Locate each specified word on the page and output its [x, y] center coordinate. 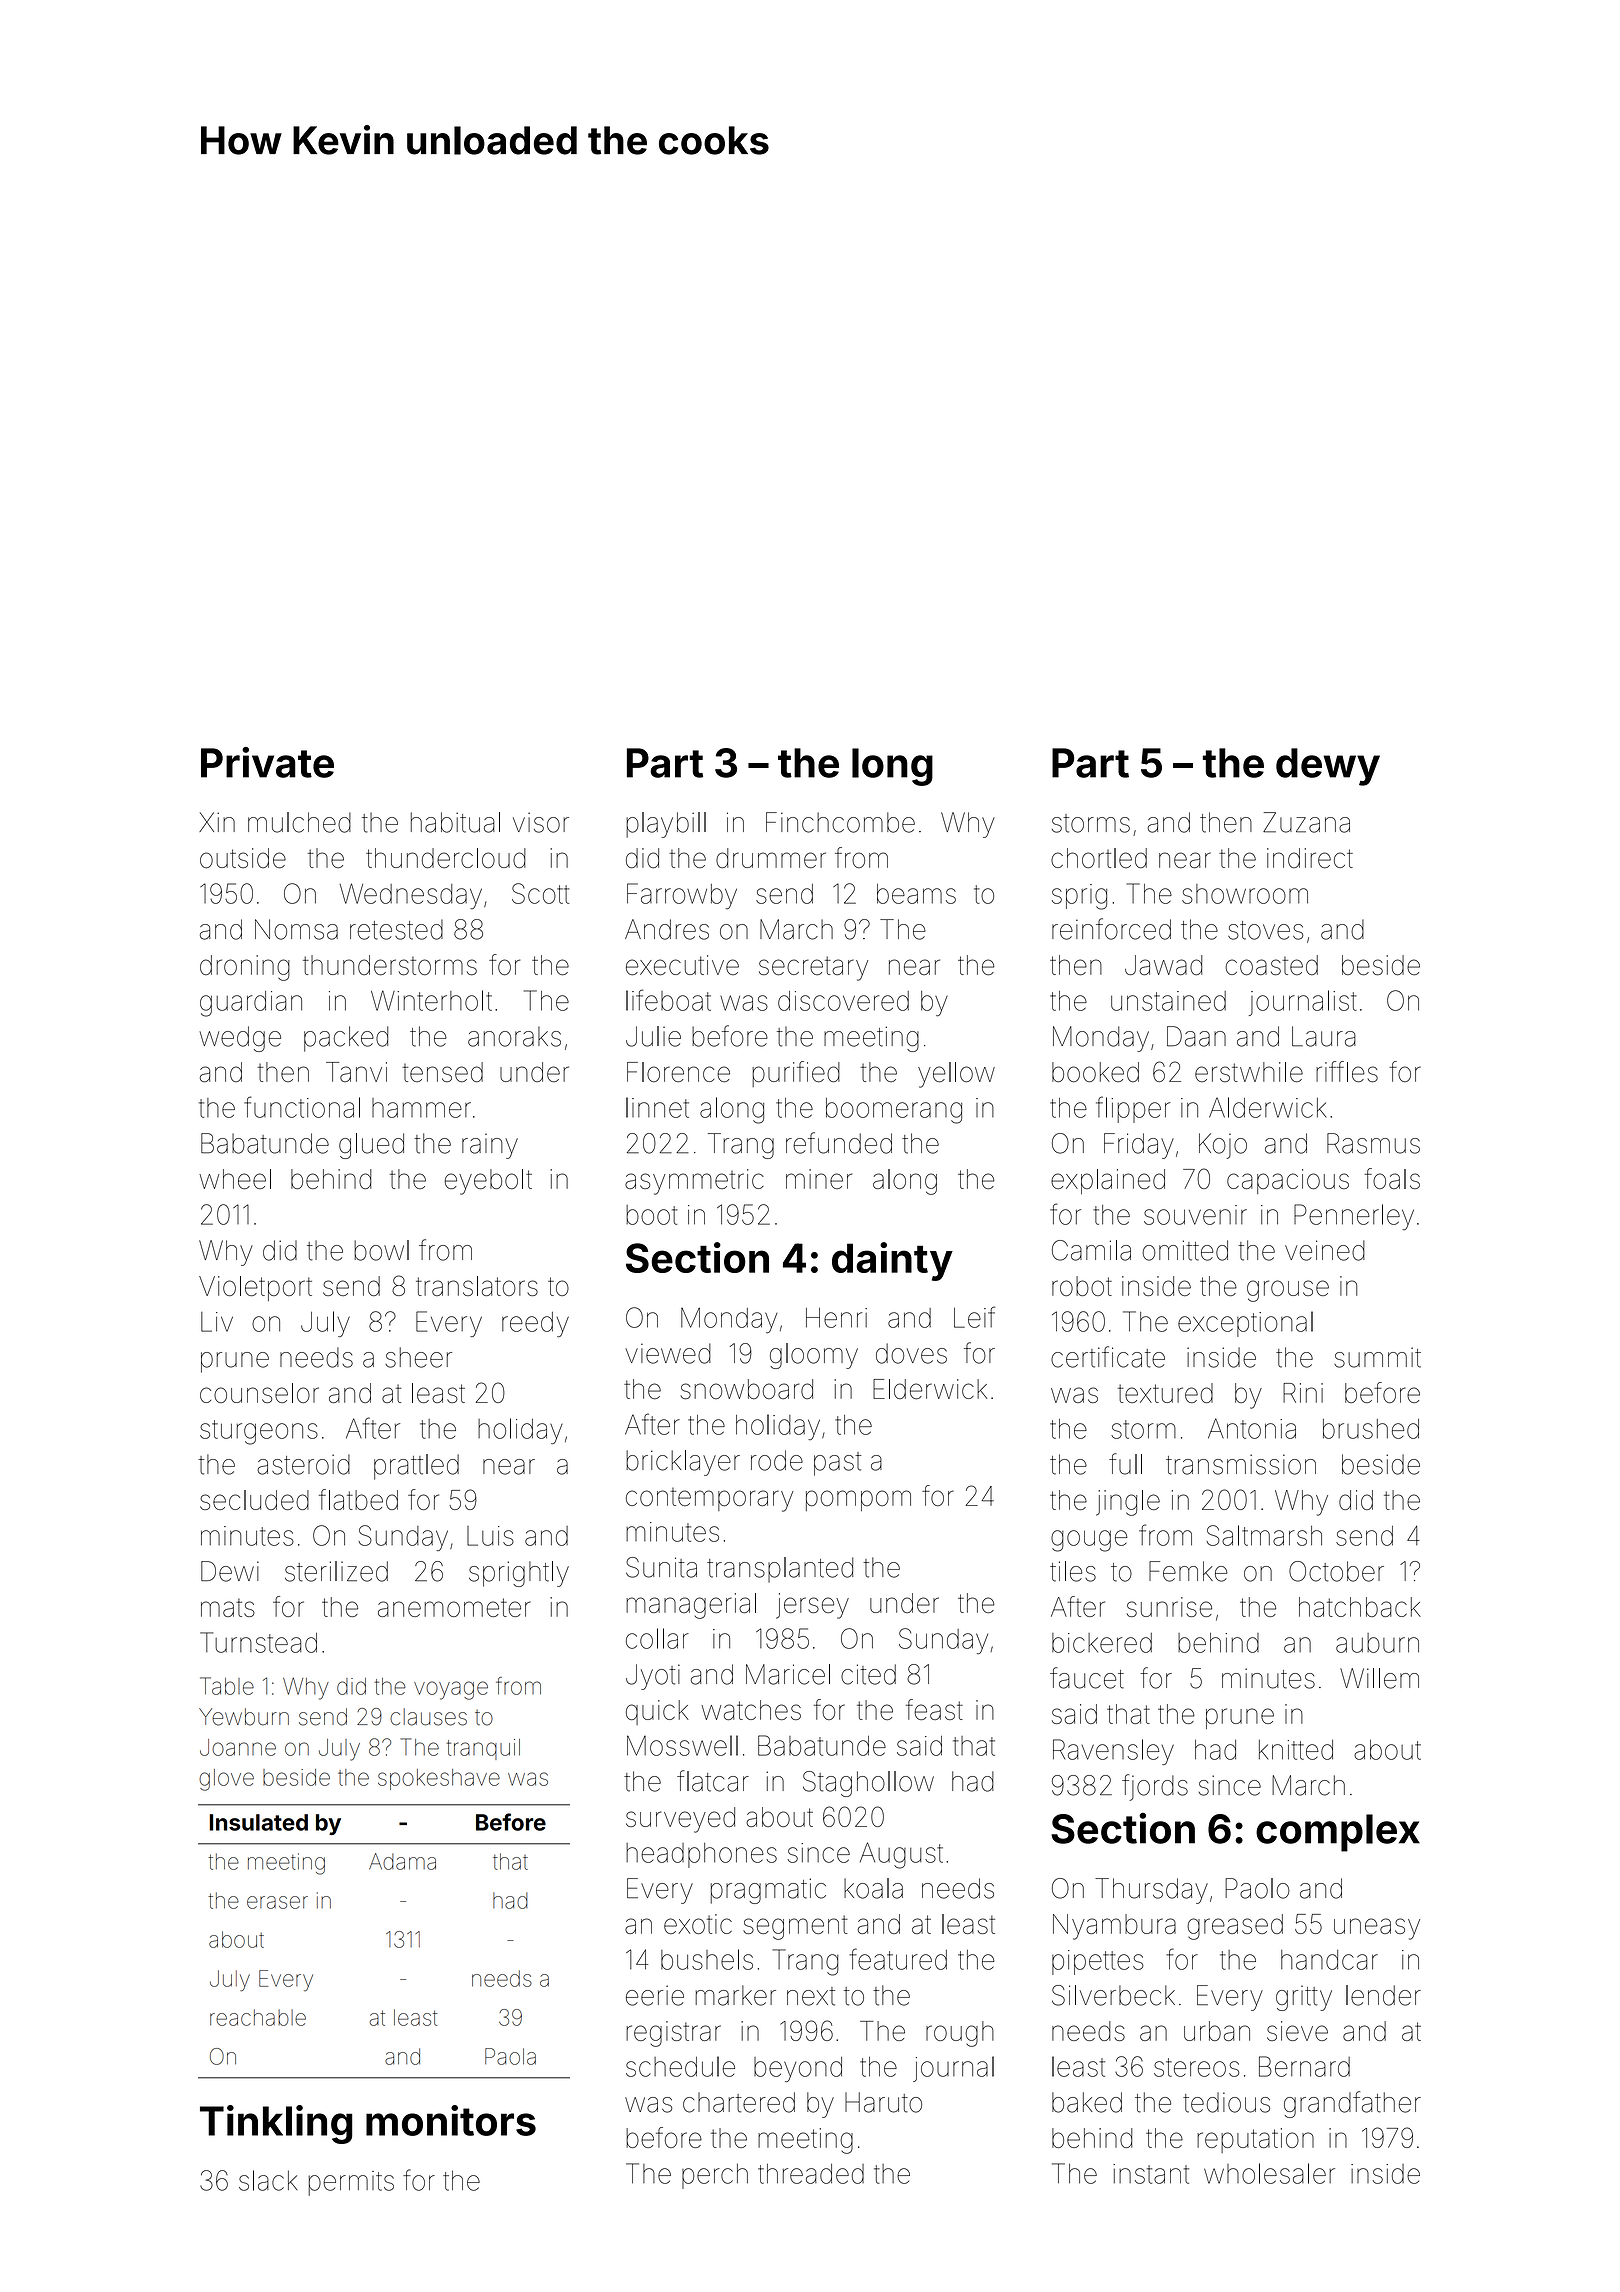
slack [268, 2180]
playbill [666, 825]
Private [267, 762]
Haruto [883, 2102]
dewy [1328, 767]
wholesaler [1269, 2173]
